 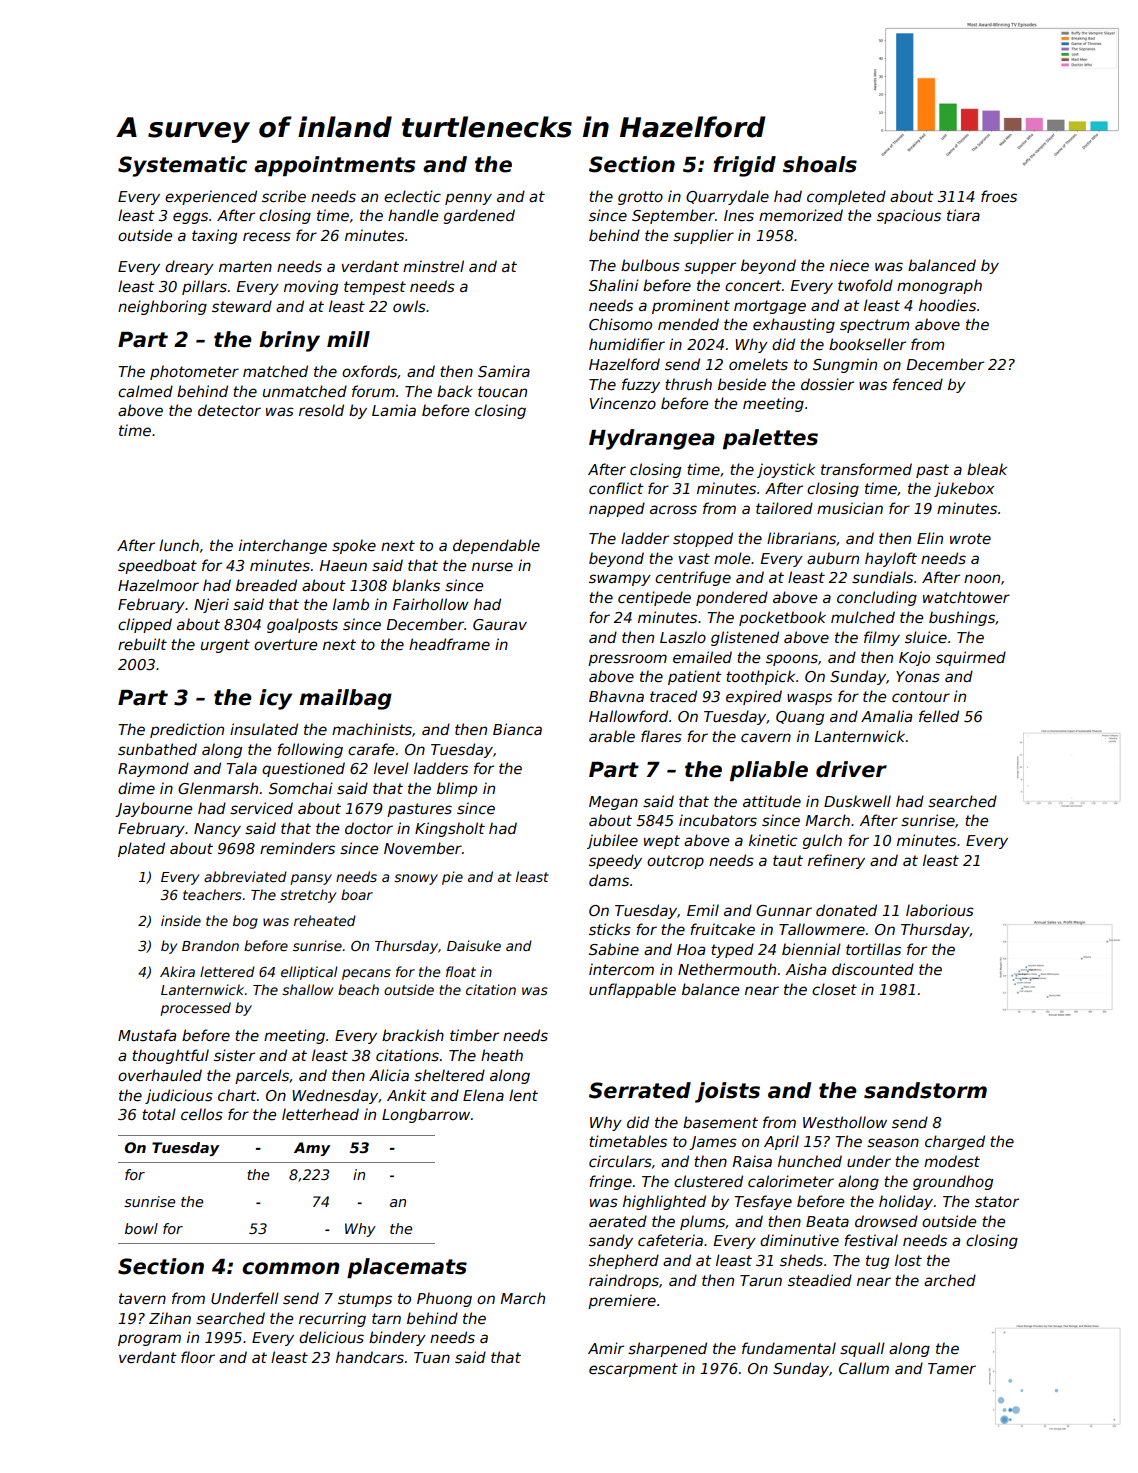 I want to click on escarpment, so click(x=633, y=1370).
